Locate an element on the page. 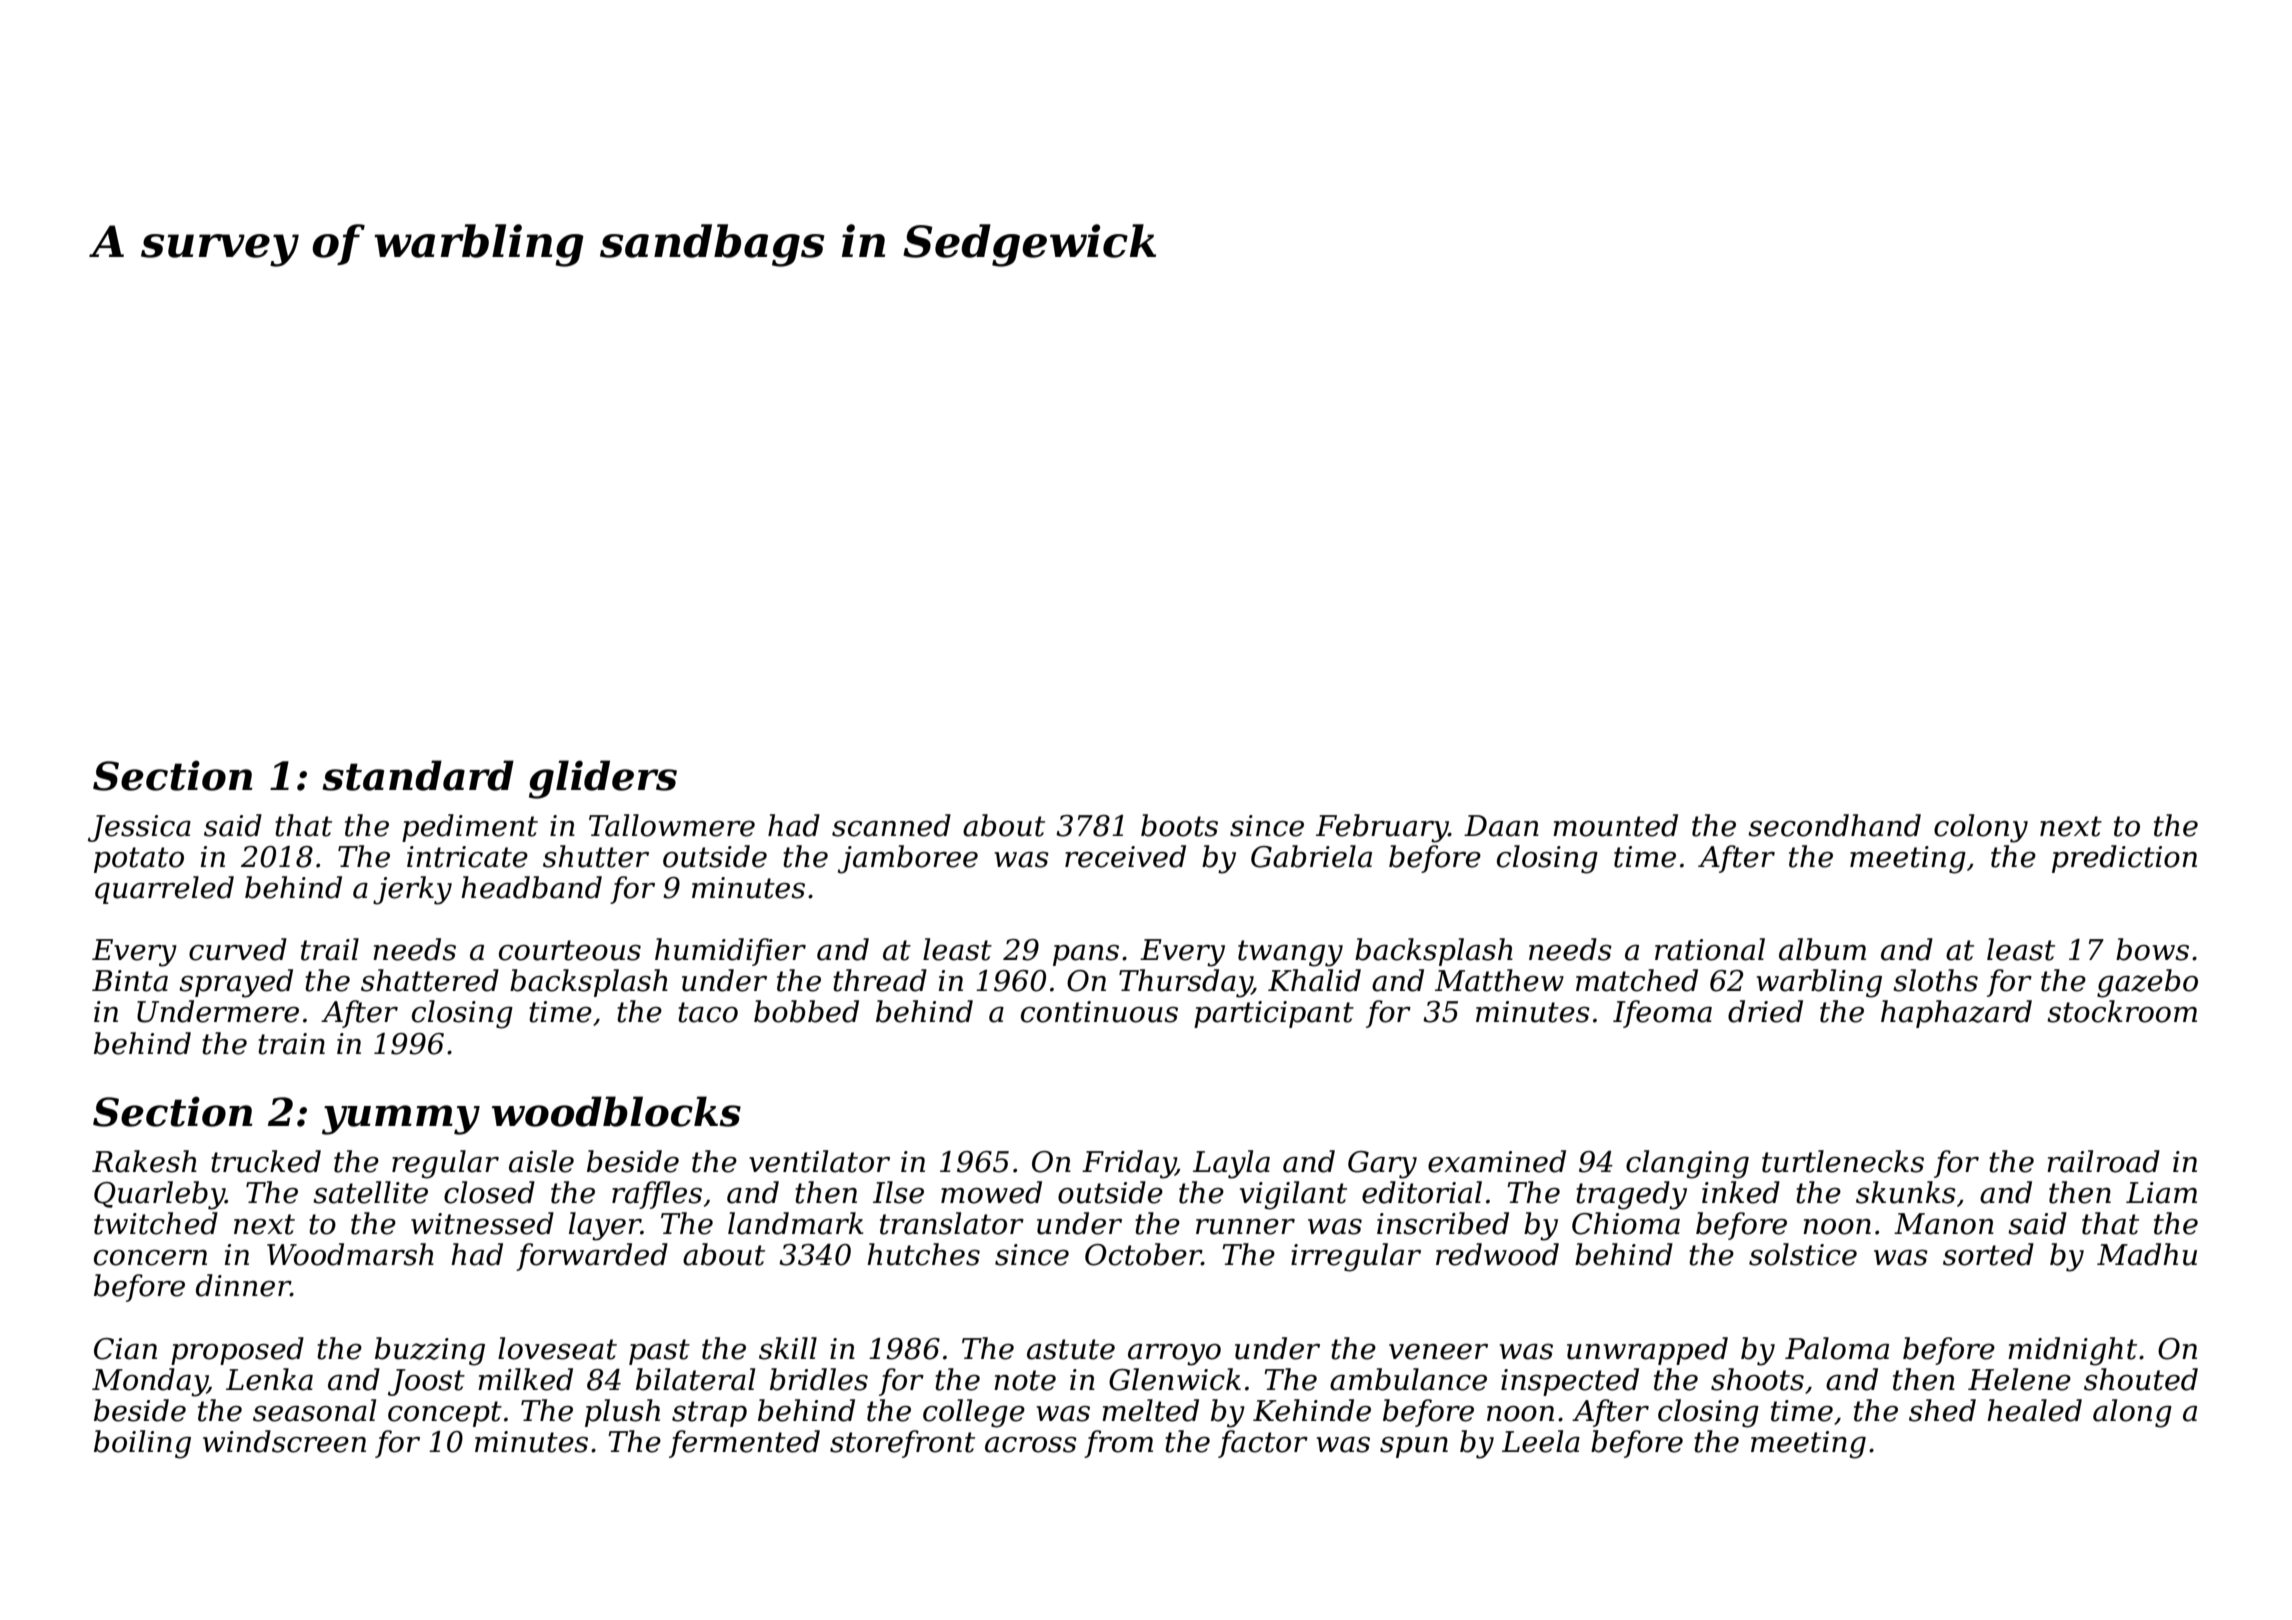 The height and width of the document is (1620, 2292). yummy is located at coordinates (401, 1120).
